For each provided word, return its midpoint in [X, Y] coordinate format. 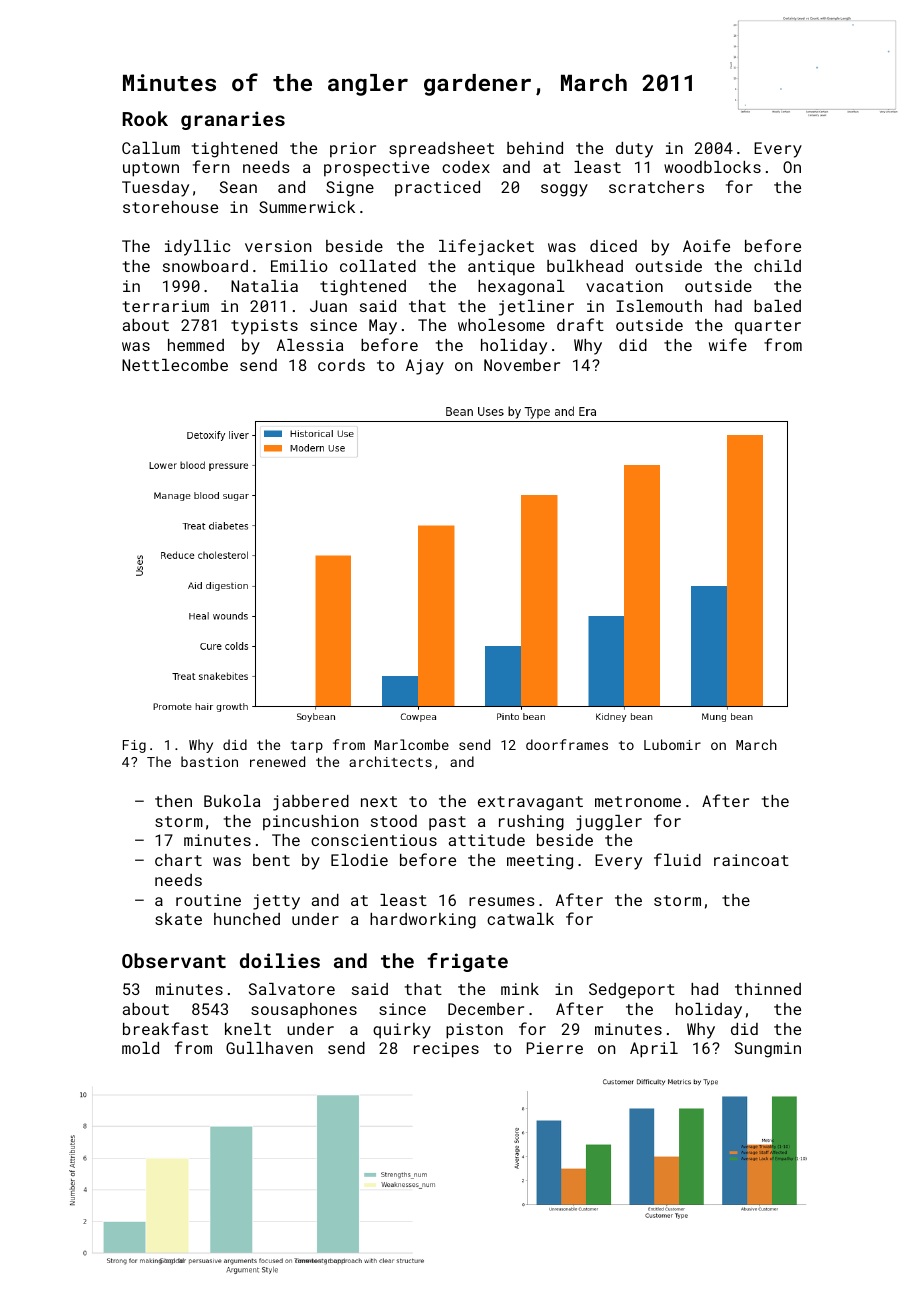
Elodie [359, 860]
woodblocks [712, 167]
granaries [233, 120]
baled [777, 306]
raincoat [751, 860]
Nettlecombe [175, 365]
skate [178, 919]
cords [341, 365]
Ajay [425, 367]
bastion [209, 761]
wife [728, 344]
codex [466, 167]
